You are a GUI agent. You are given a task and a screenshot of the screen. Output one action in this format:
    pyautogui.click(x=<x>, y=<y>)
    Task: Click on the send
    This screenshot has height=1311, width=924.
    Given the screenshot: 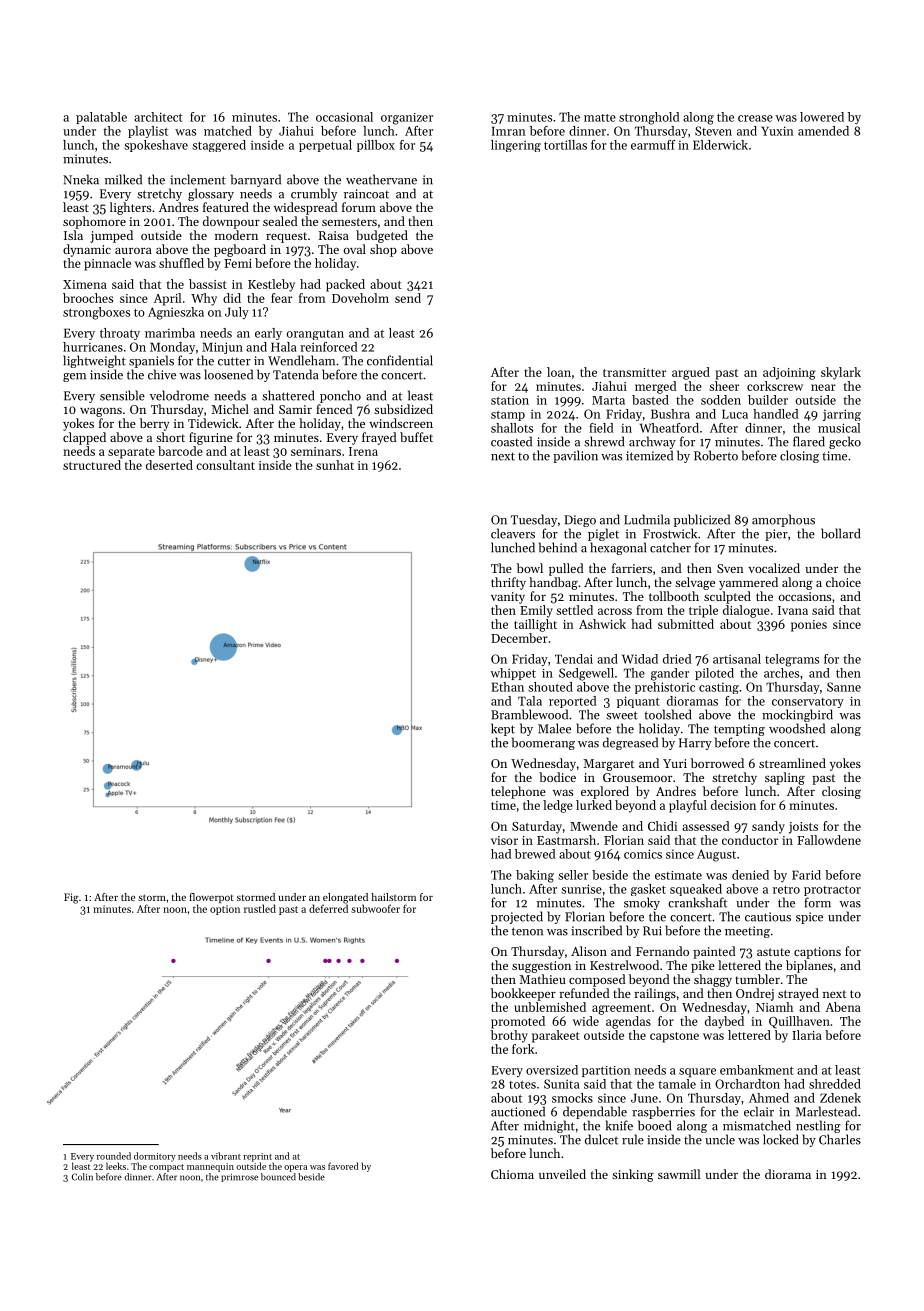 What is the action you would take?
    pyautogui.click(x=408, y=298)
